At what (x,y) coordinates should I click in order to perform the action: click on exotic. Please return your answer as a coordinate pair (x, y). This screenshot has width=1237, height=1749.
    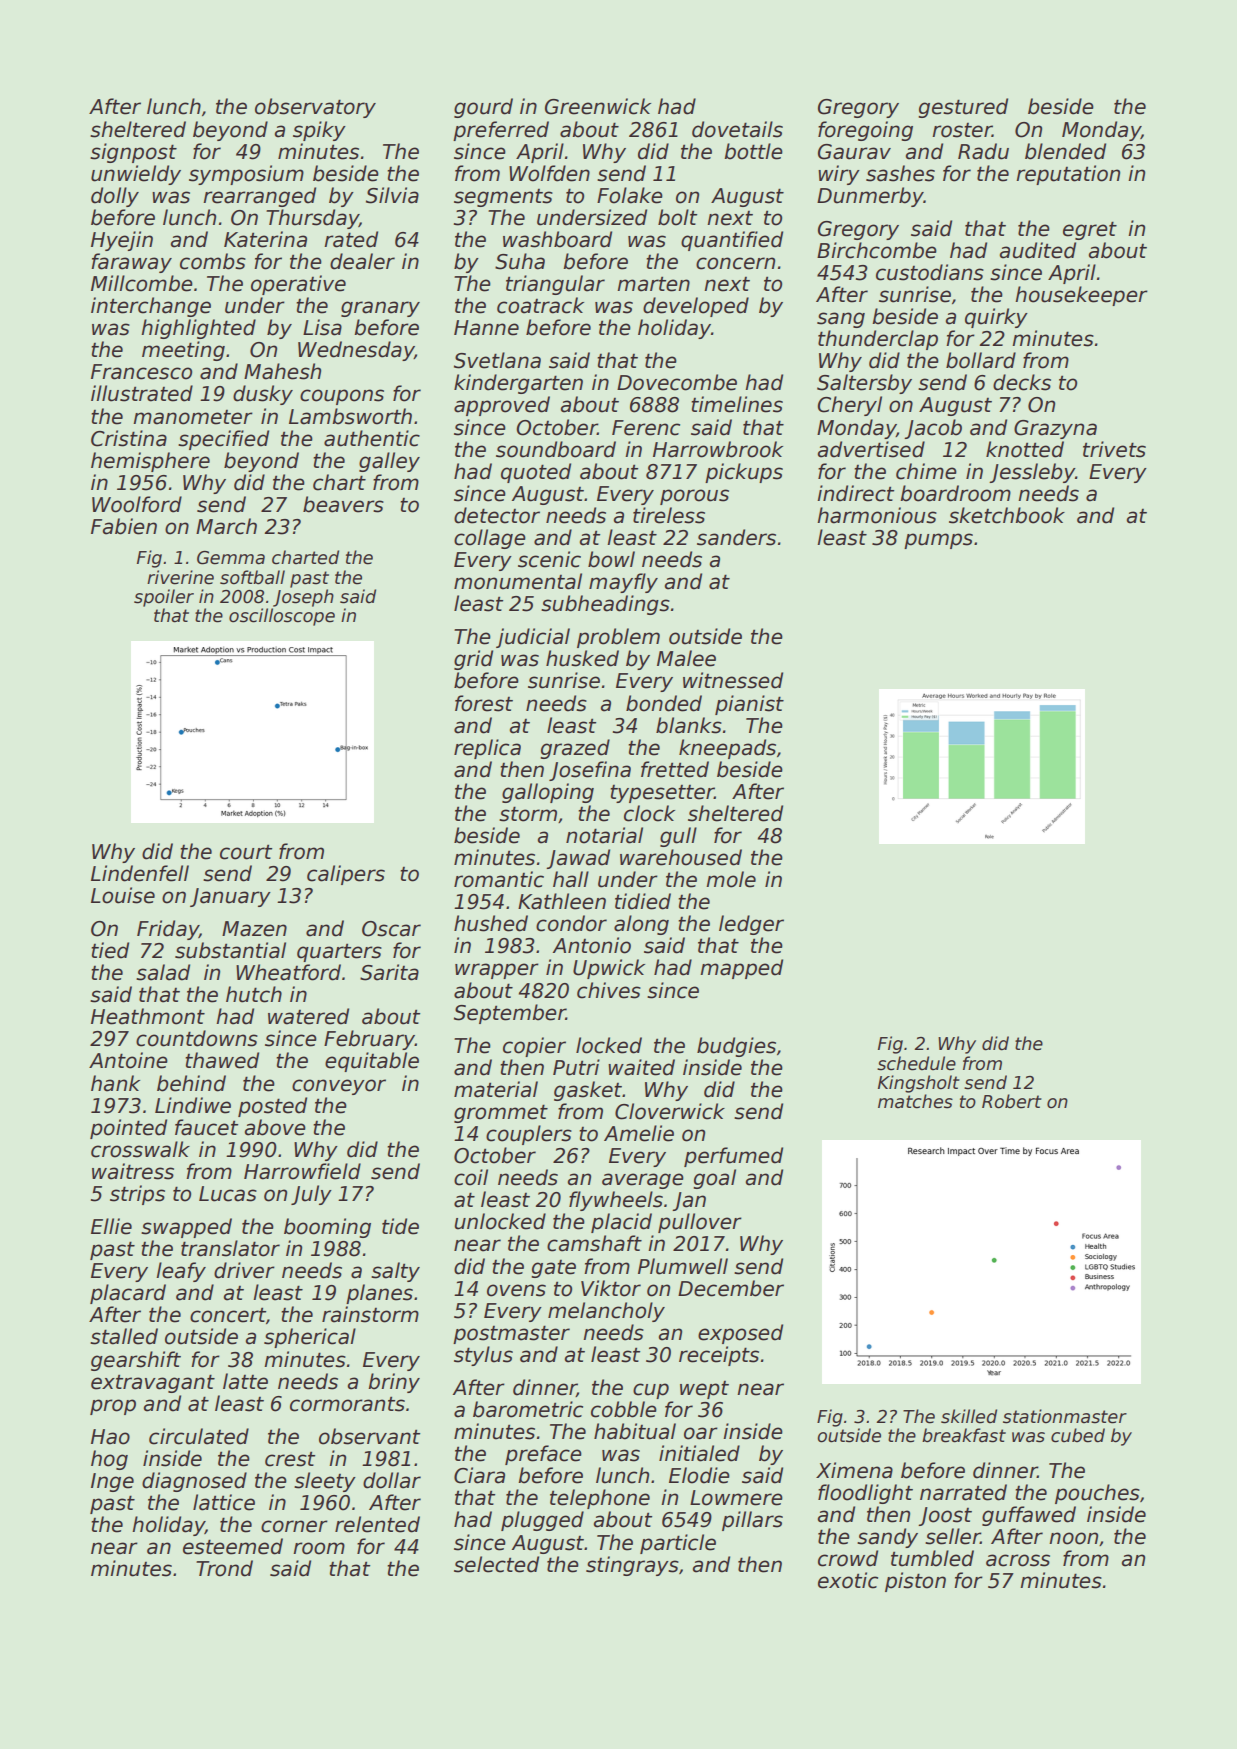
    Looking at the image, I should click on (848, 1580).
